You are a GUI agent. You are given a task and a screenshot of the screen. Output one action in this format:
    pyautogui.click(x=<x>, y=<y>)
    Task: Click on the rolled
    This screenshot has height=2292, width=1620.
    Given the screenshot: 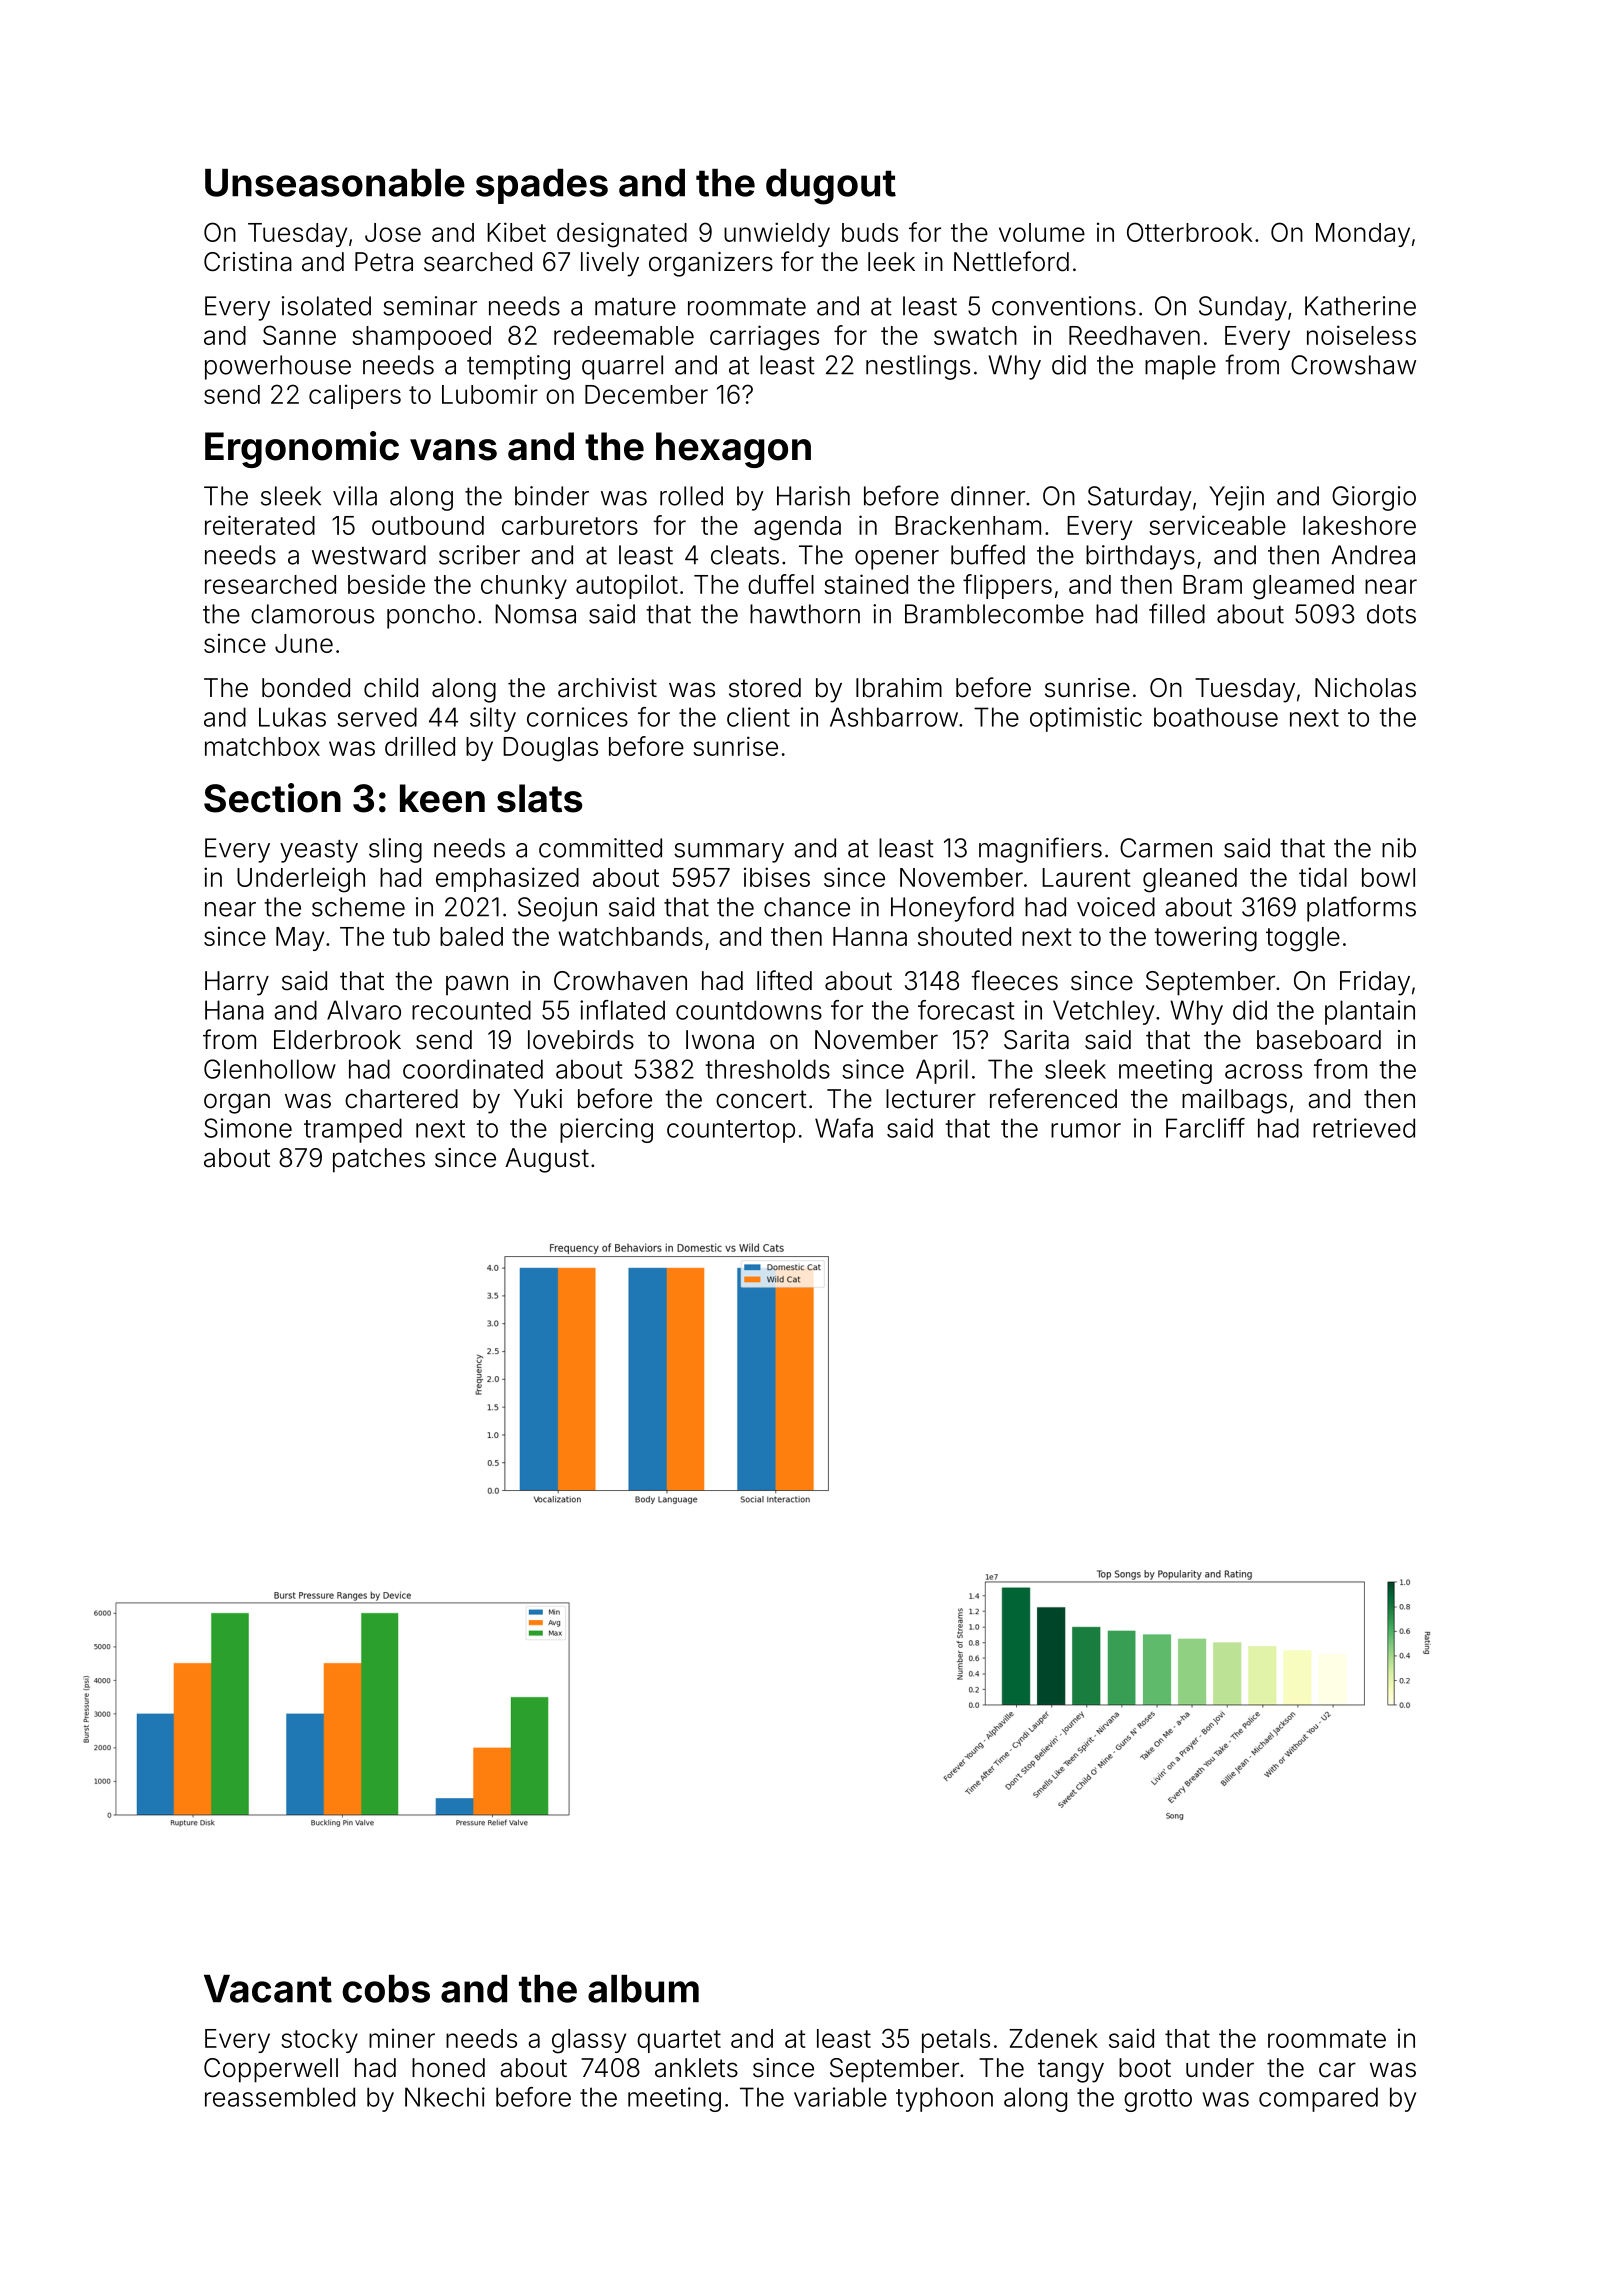 What is the action you would take?
    pyautogui.click(x=691, y=496)
